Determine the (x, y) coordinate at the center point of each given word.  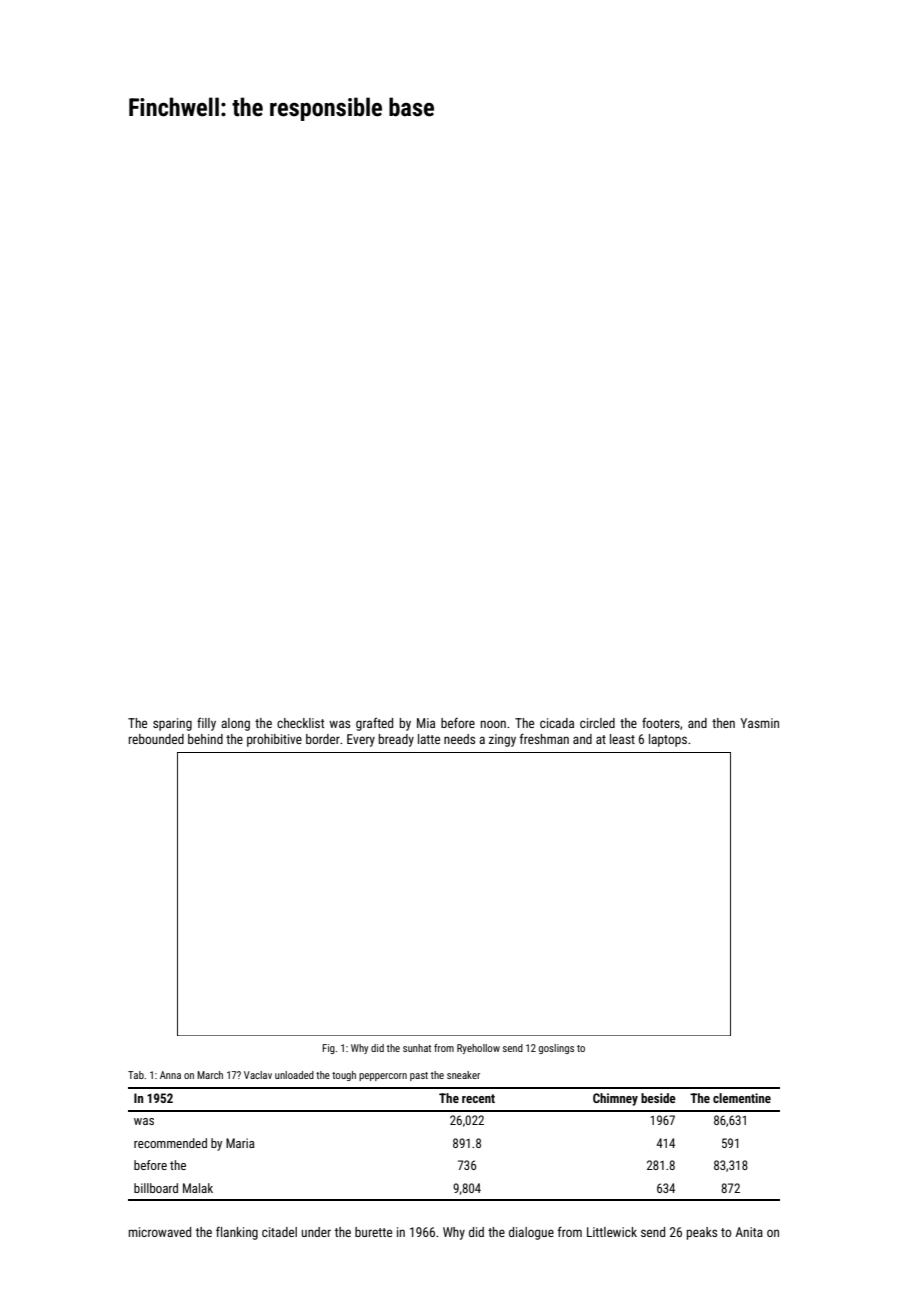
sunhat (417, 1048)
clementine (742, 1098)
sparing (172, 724)
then (723, 723)
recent (478, 1098)
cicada (557, 723)
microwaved (160, 1232)
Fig (328, 1049)
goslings (556, 1049)
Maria (240, 1143)
